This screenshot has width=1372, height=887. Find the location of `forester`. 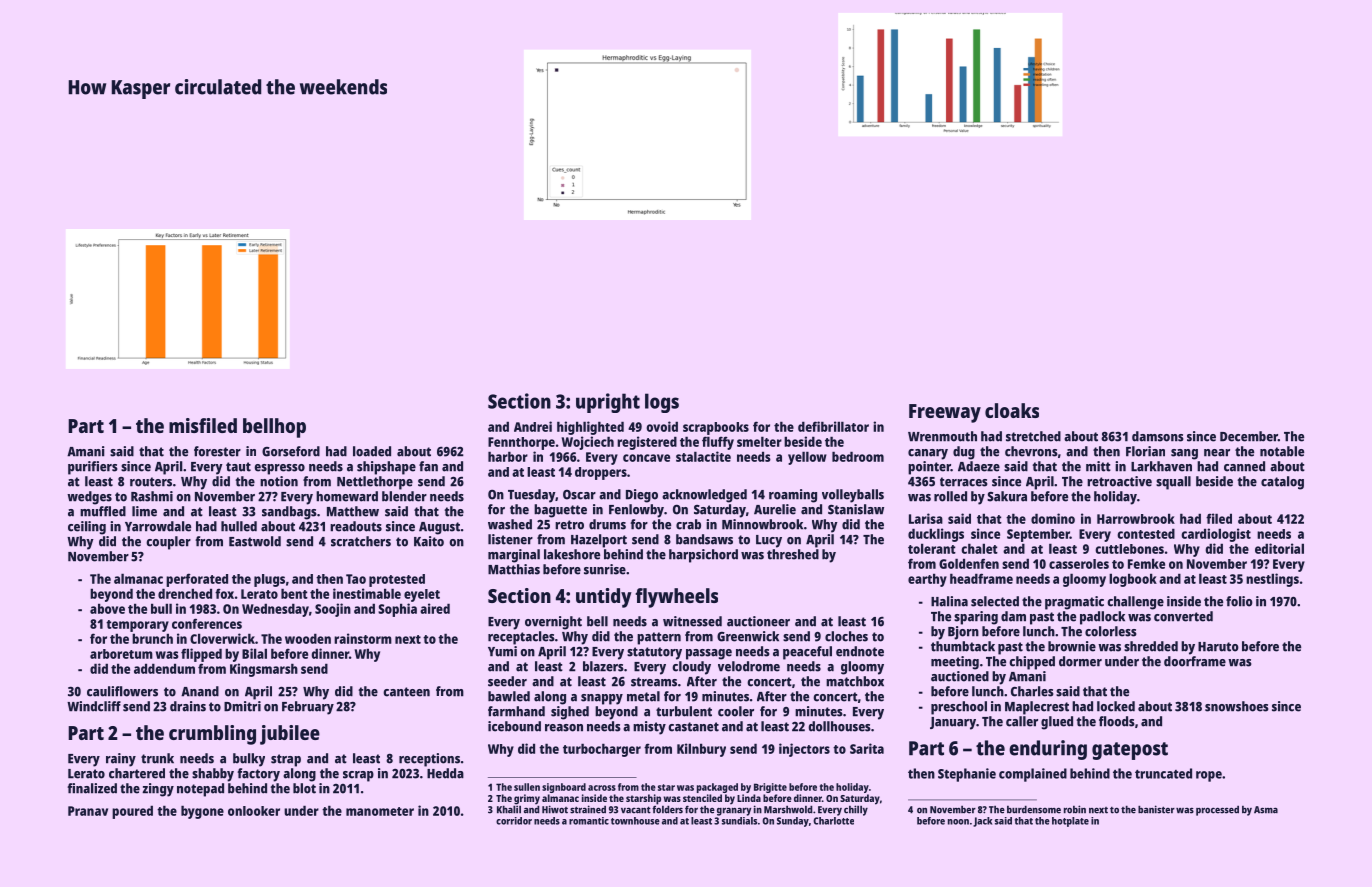

forester is located at coordinates (217, 451).
